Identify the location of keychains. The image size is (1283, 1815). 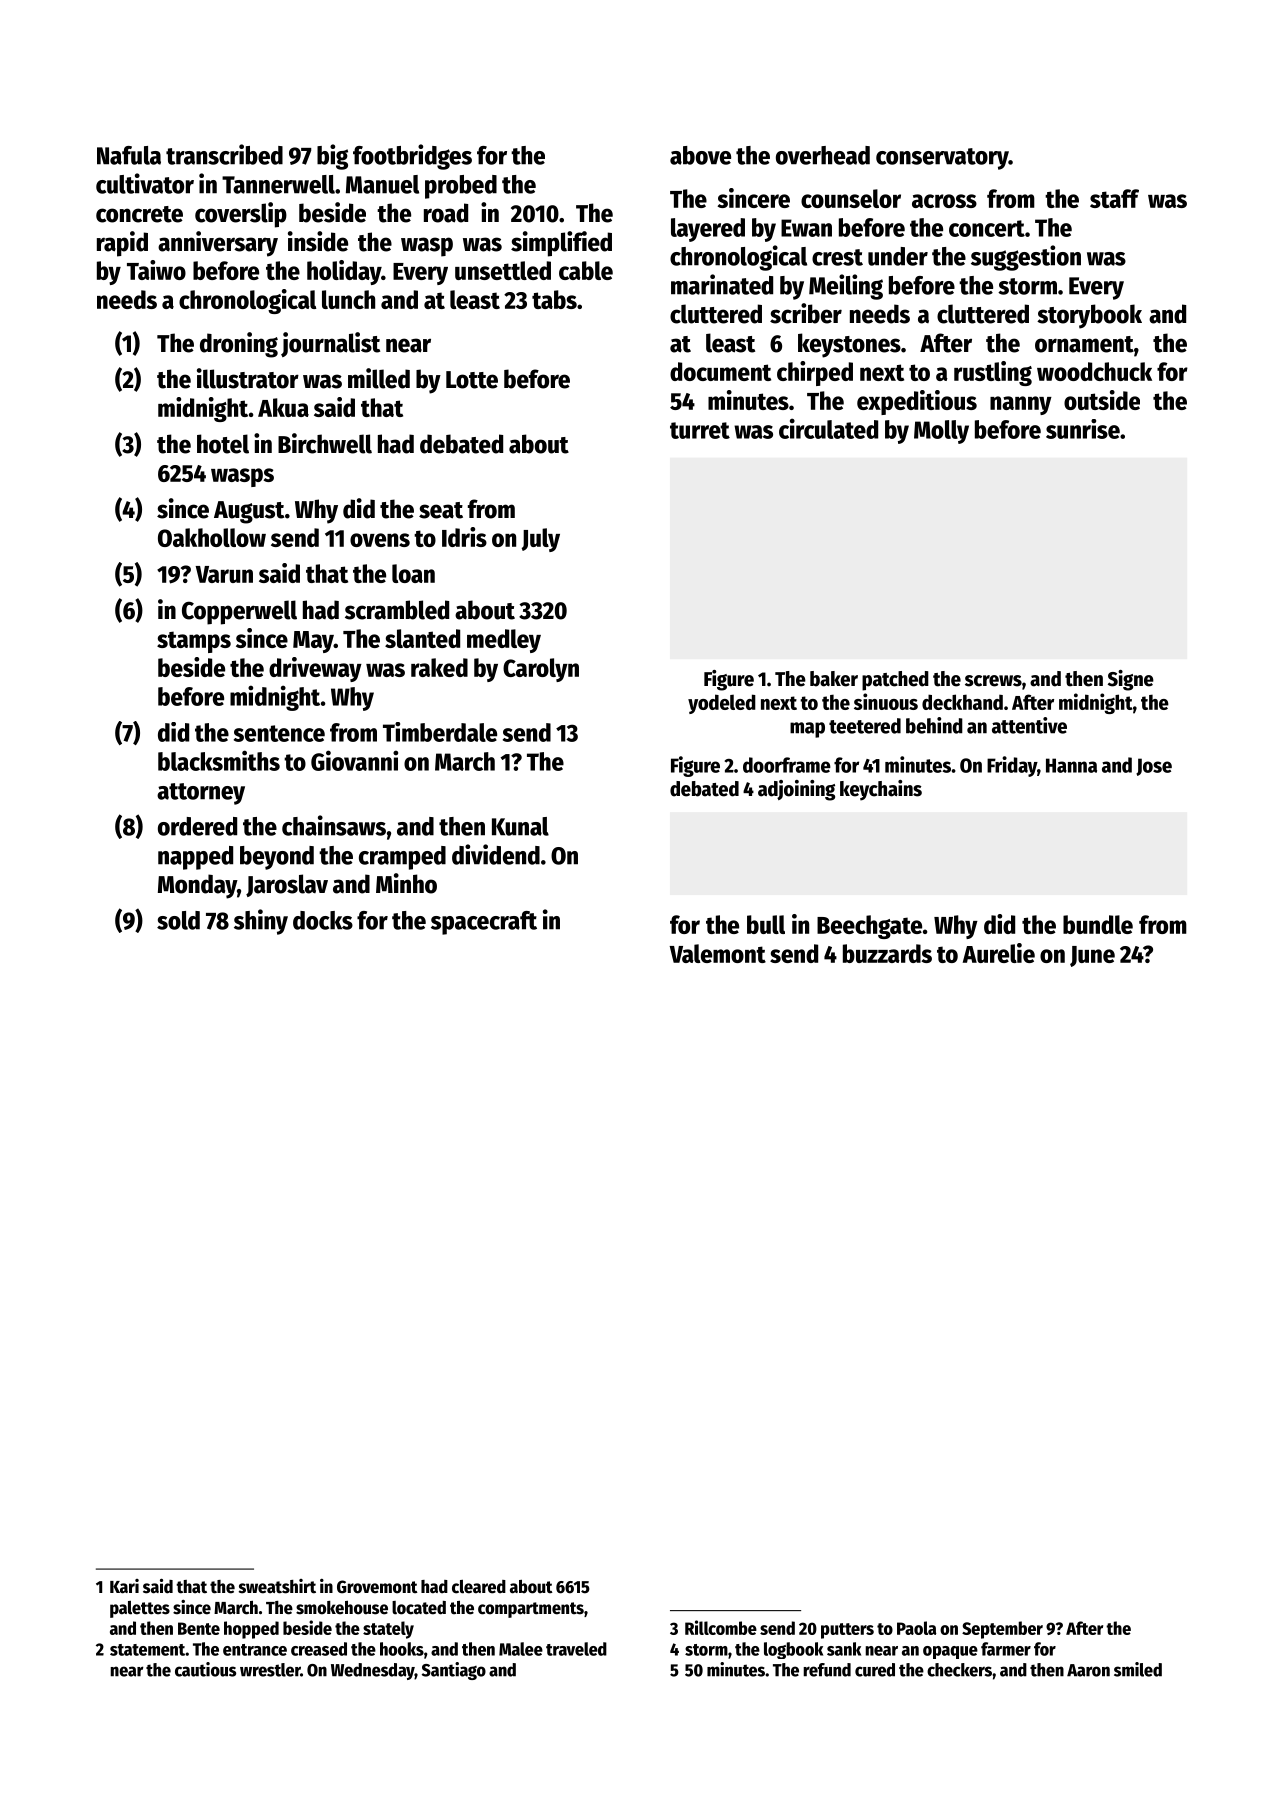
(881, 790).
